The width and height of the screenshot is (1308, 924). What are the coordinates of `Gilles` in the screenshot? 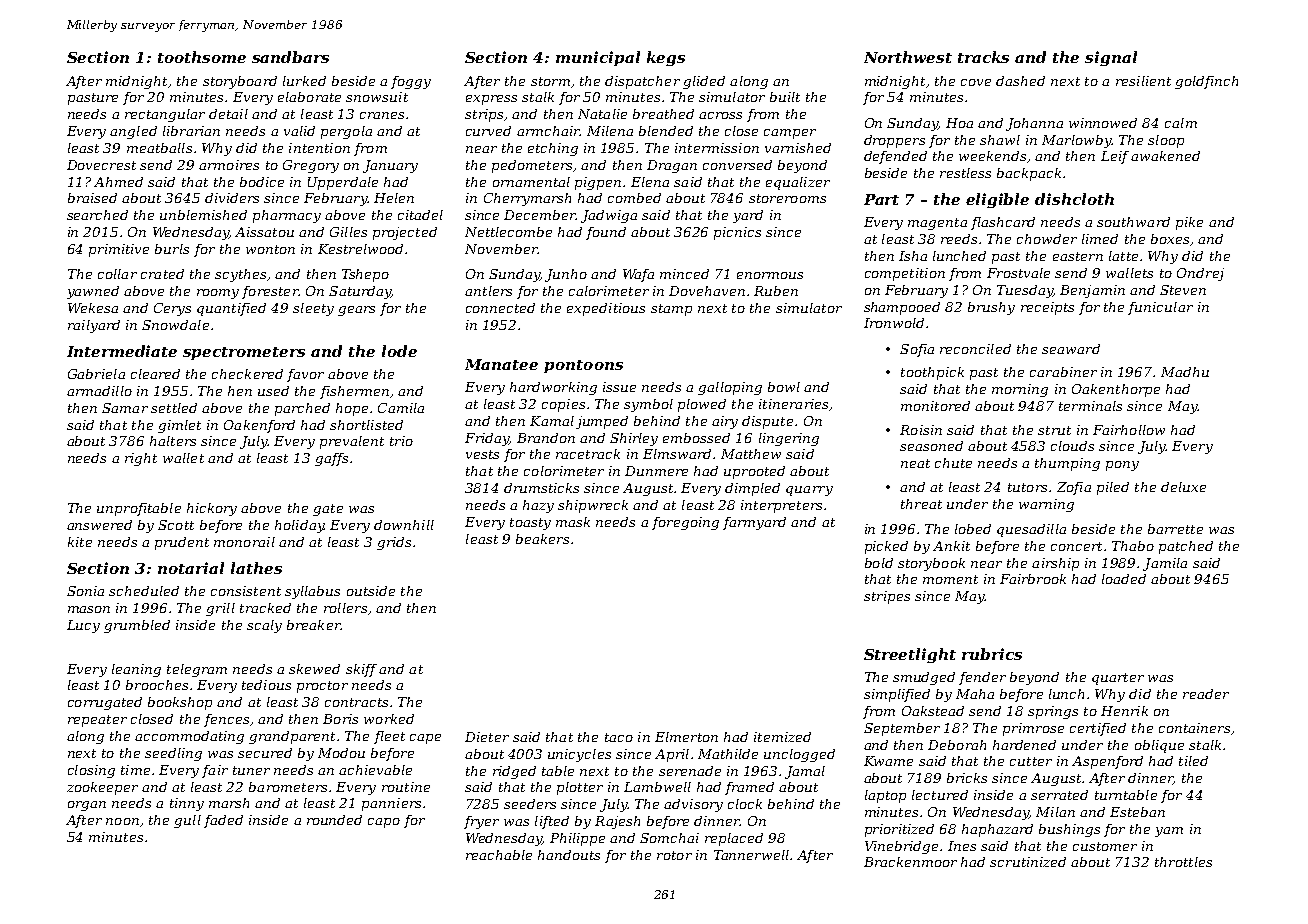 It's located at (348, 232).
